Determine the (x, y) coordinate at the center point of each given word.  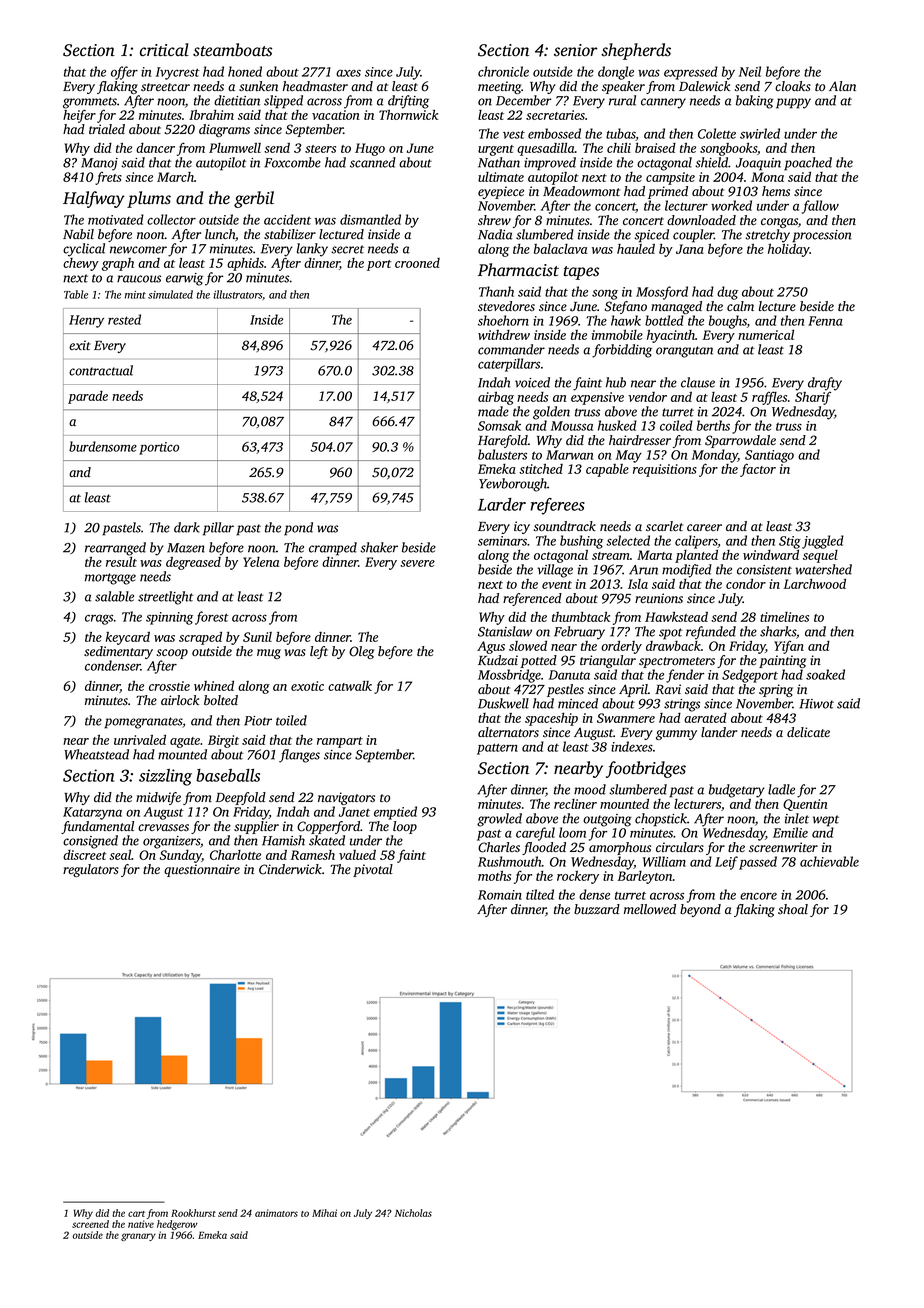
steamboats (232, 50)
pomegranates (143, 723)
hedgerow (177, 1225)
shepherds (636, 51)
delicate (808, 732)
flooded (544, 848)
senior (576, 50)
